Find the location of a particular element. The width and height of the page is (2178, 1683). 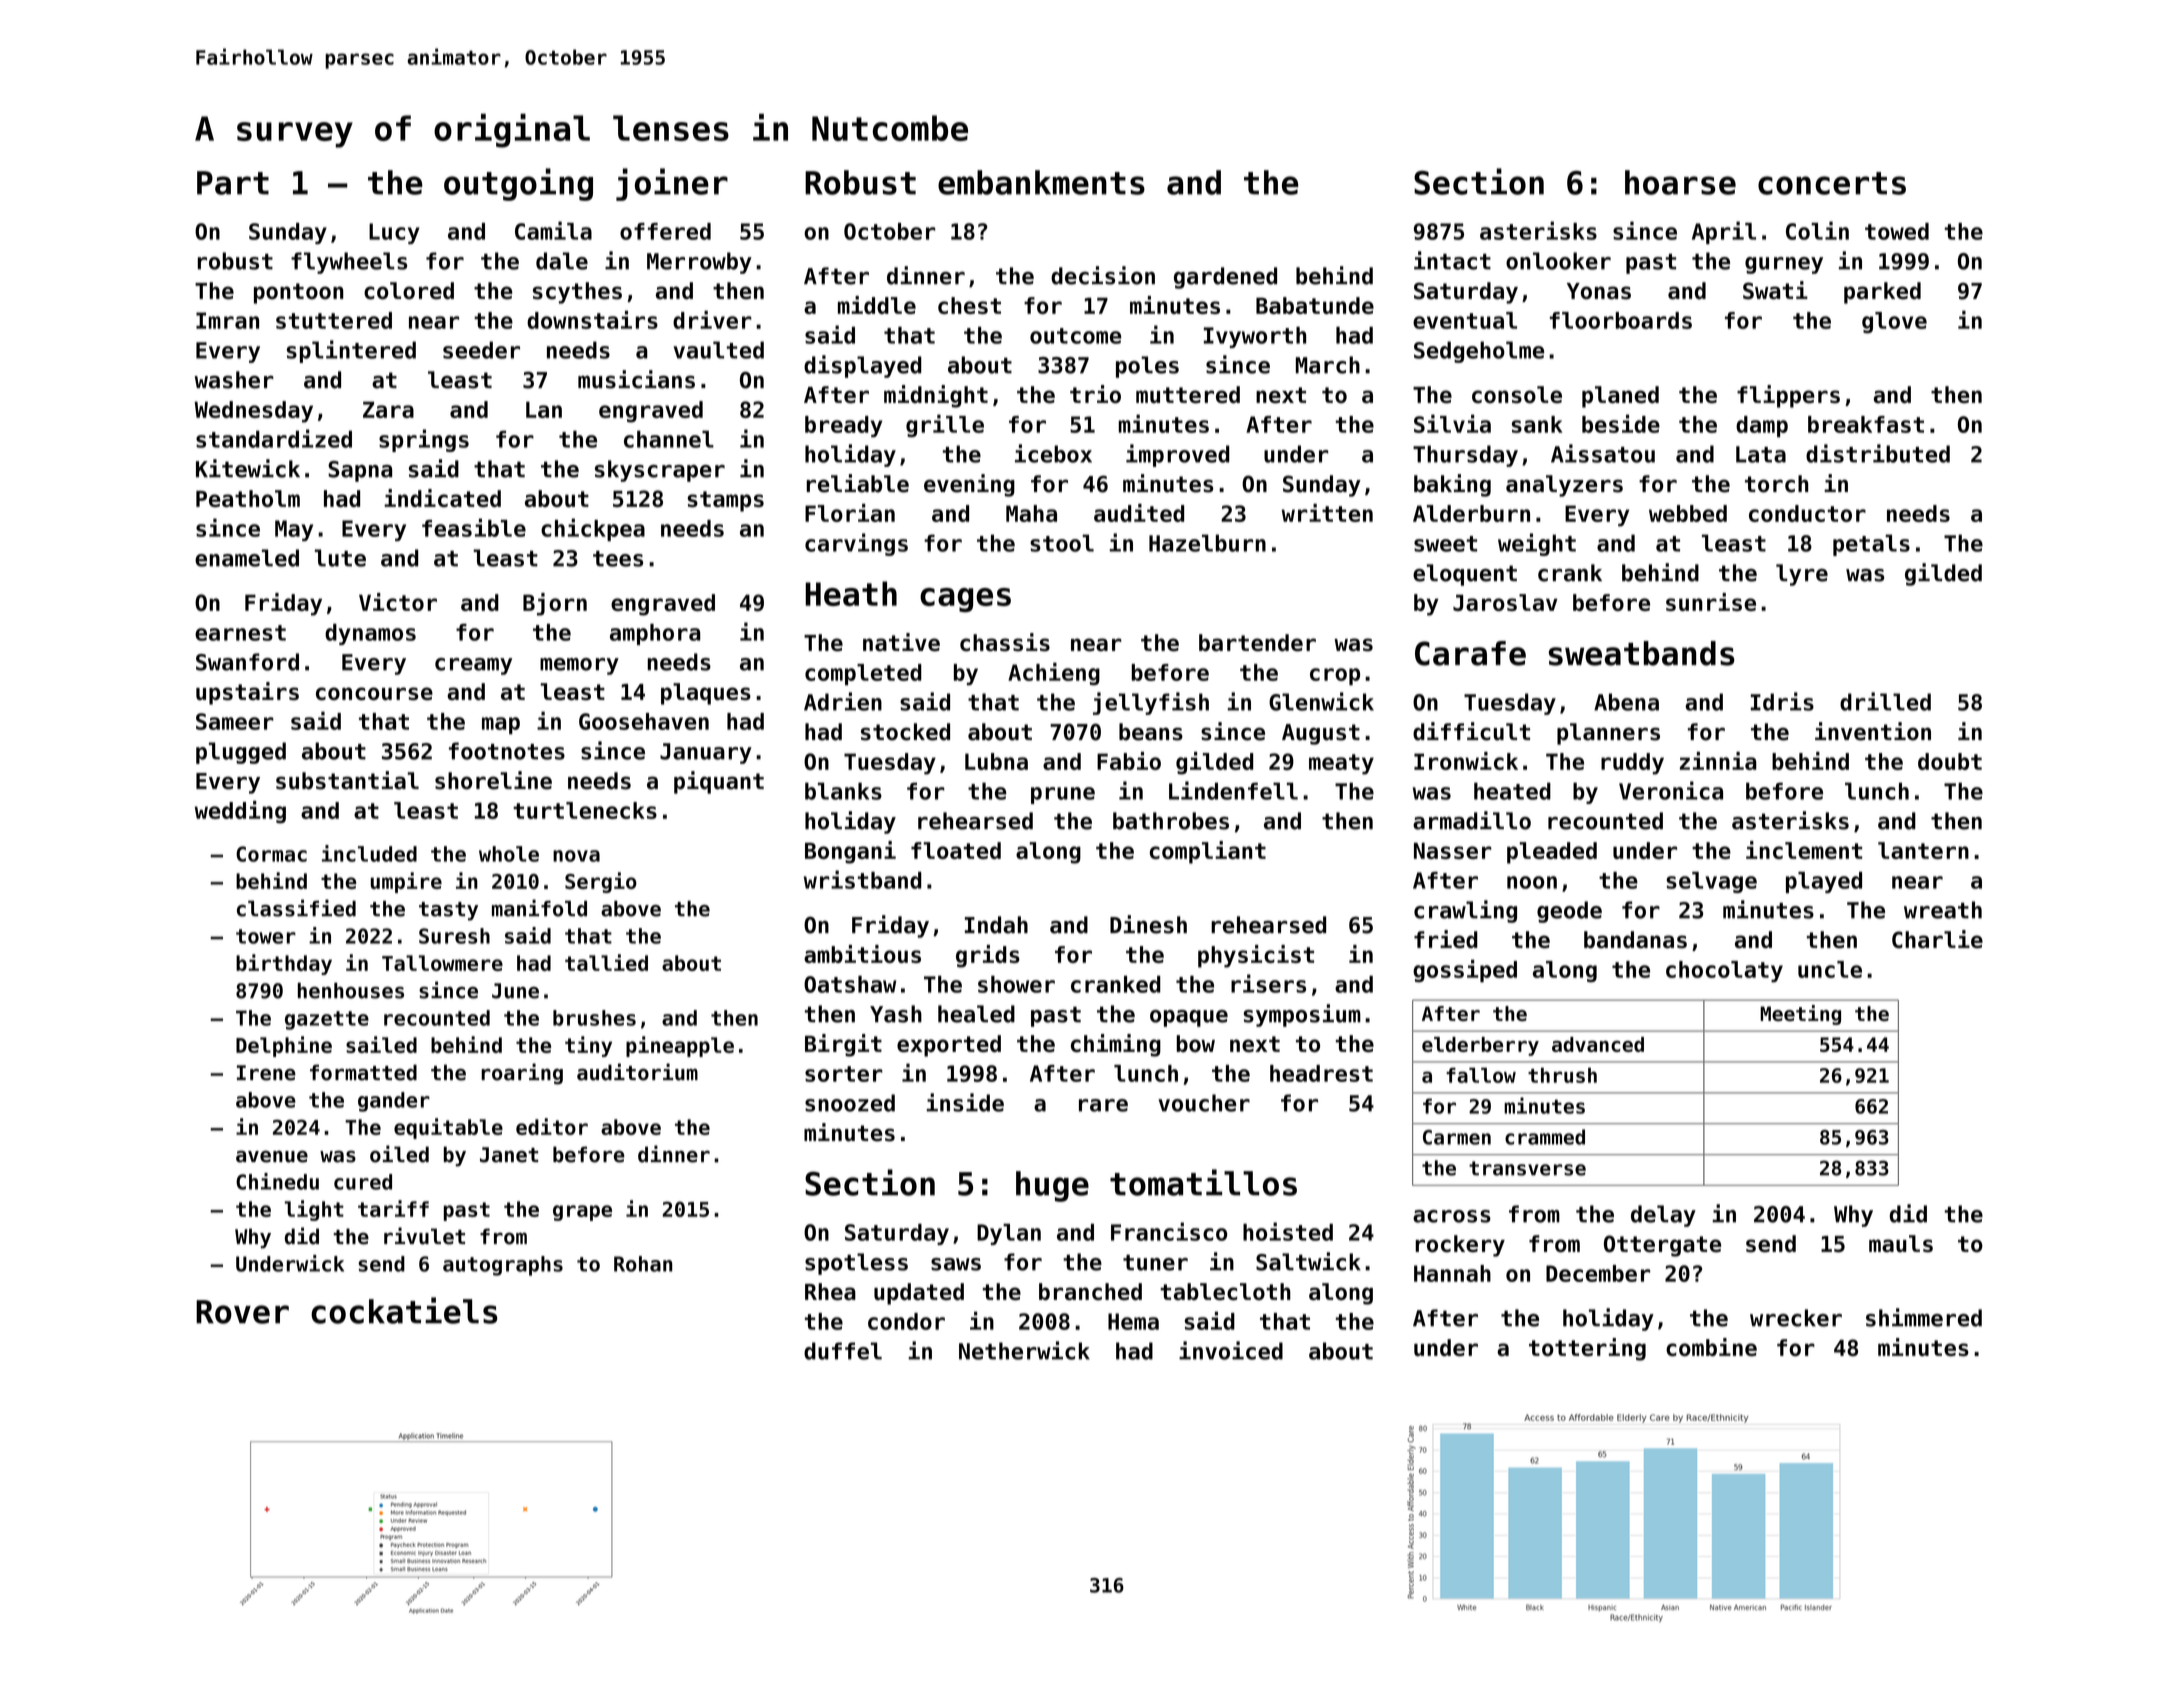

embankments is located at coordinates (1041, 182).
